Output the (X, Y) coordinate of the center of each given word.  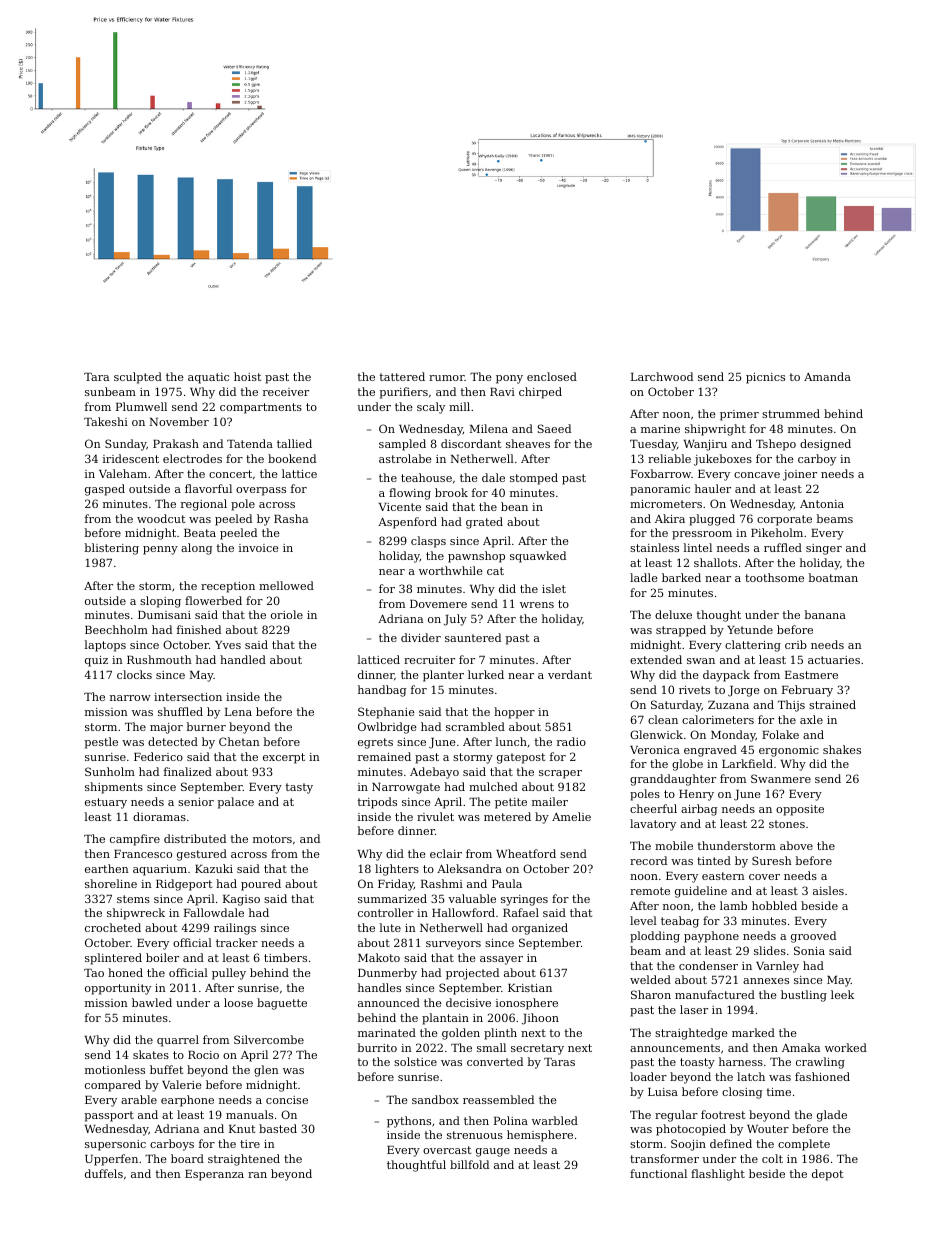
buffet (166, 1069)
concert (230, 474)
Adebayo (434, 773)
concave (757, 475)
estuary (106, 803)
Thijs (791, 706)
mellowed (286, 585)
